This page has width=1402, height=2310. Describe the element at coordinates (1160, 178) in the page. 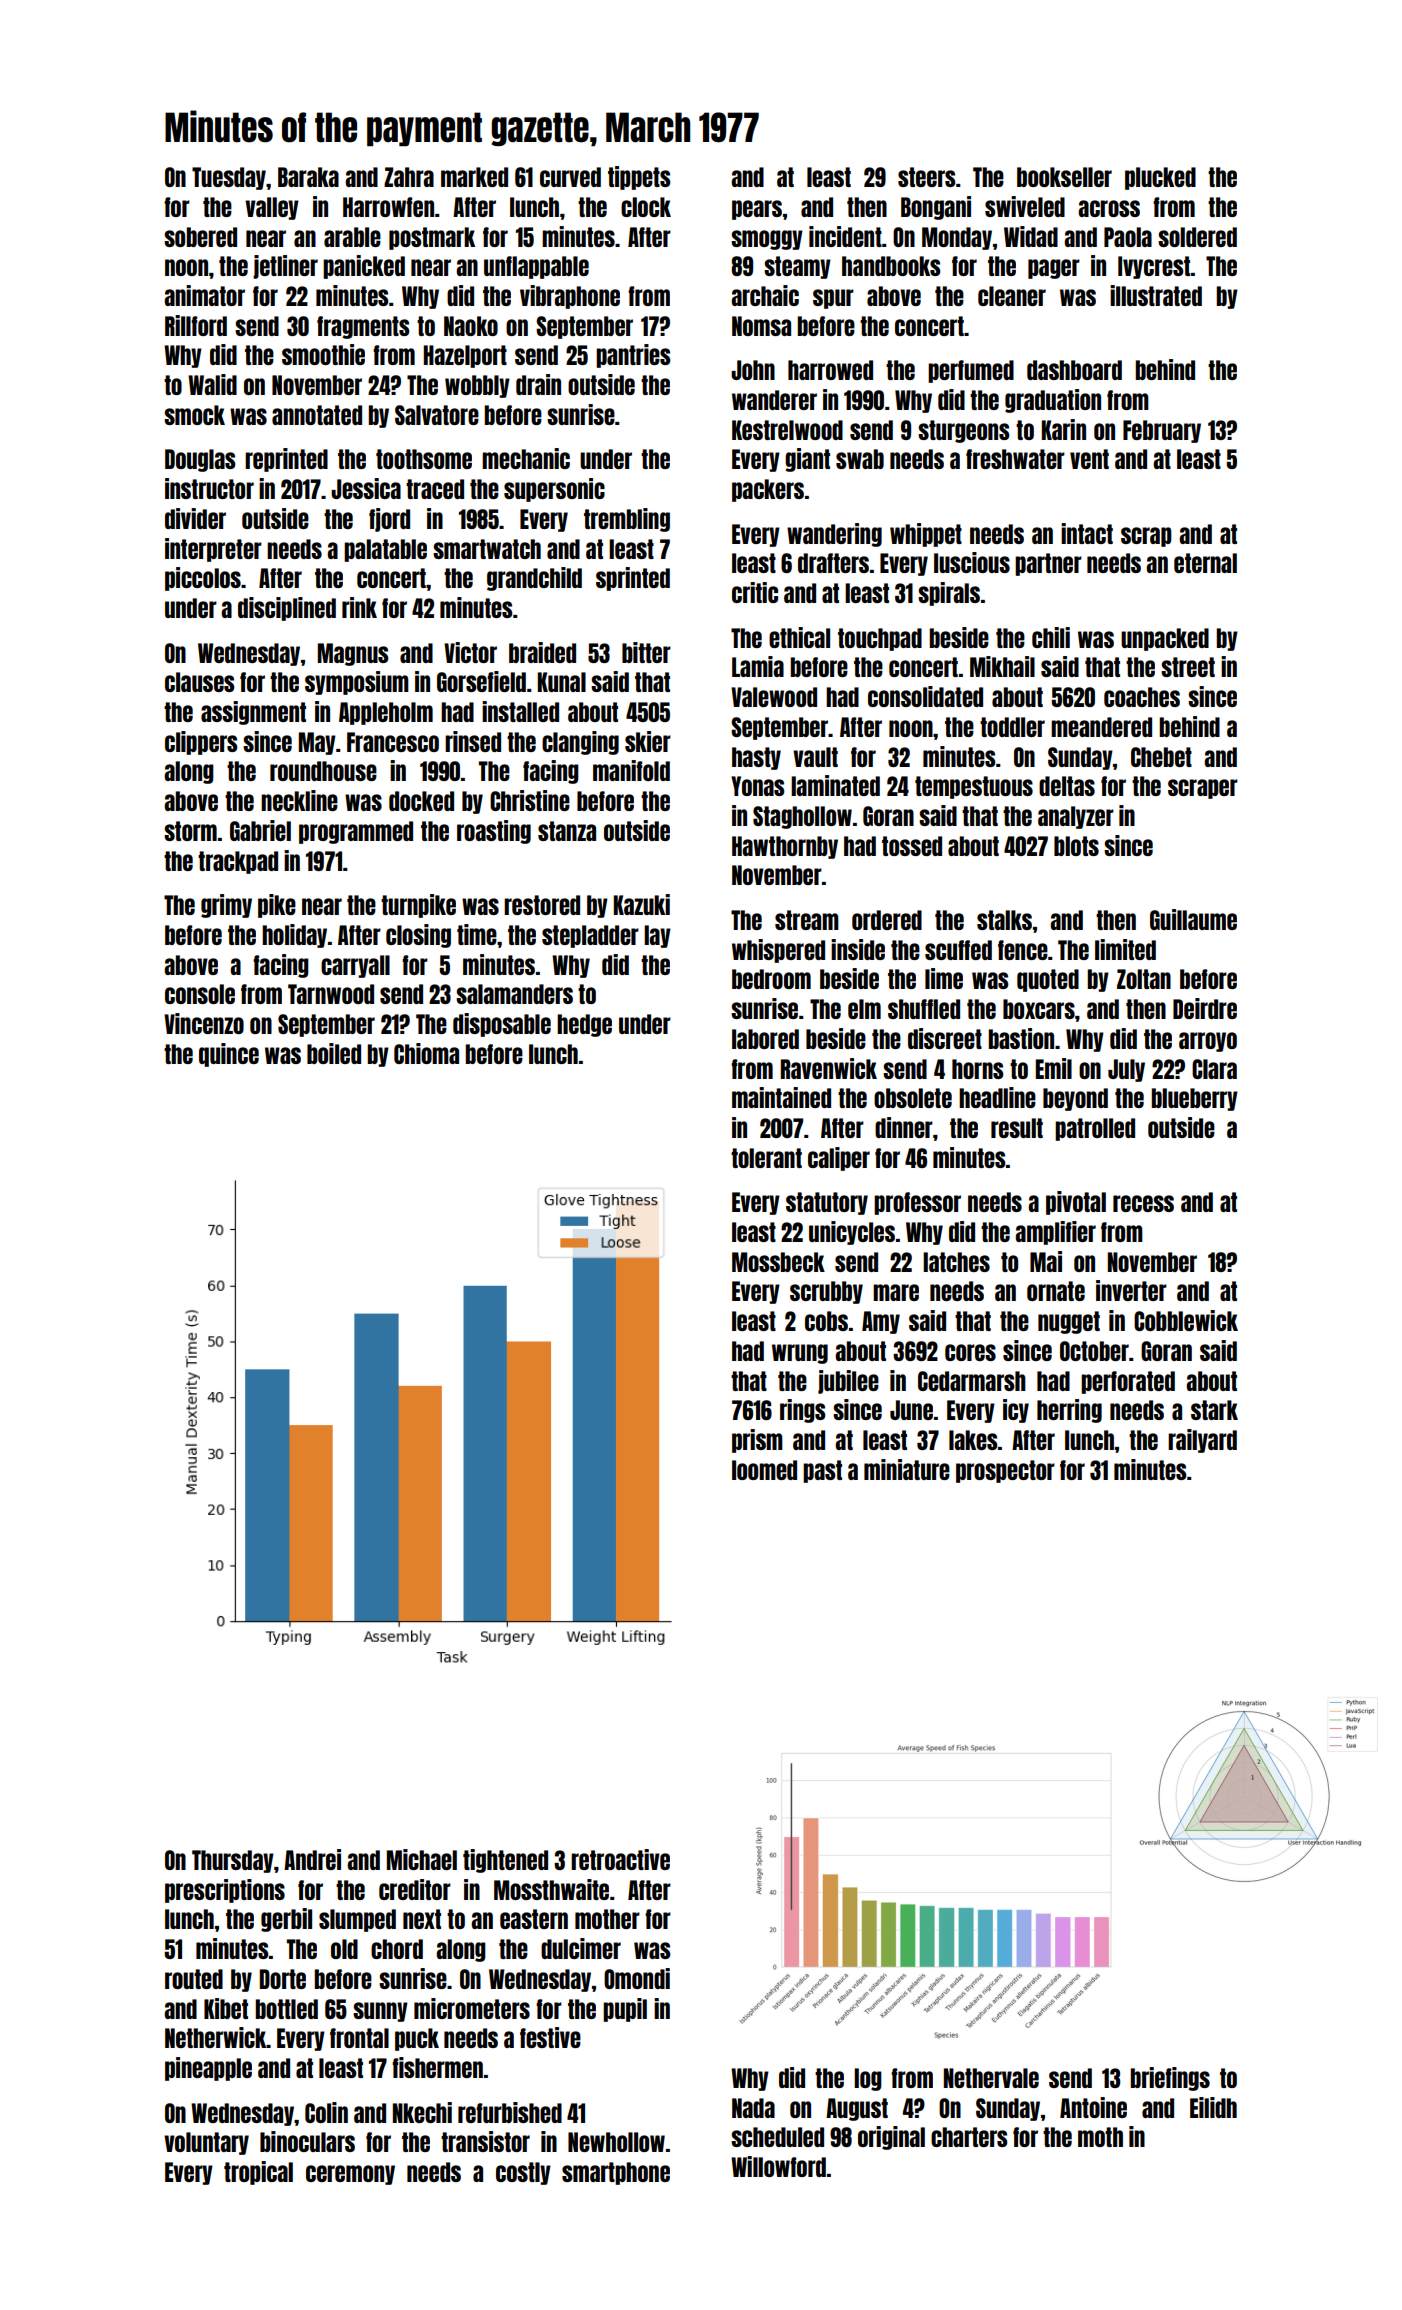

I see `plucked` at that location.
